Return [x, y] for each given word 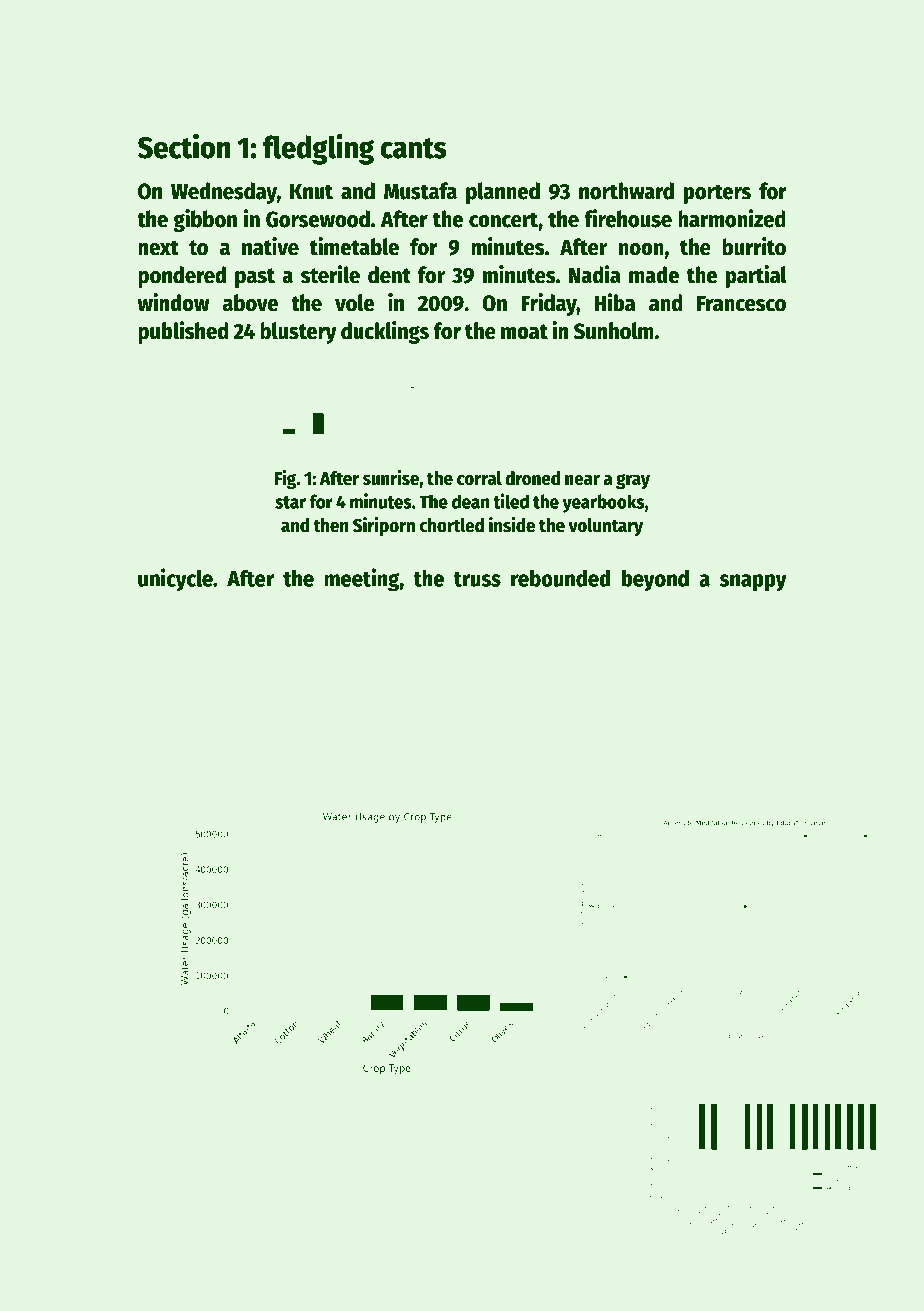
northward [626, 191]
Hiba [615, 302]
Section [184, 146]
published [183, 332]
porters [717, 194]
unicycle [175, 580]
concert [503, 220]
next [158, 248]
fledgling [318, 149]
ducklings [385, 332]
